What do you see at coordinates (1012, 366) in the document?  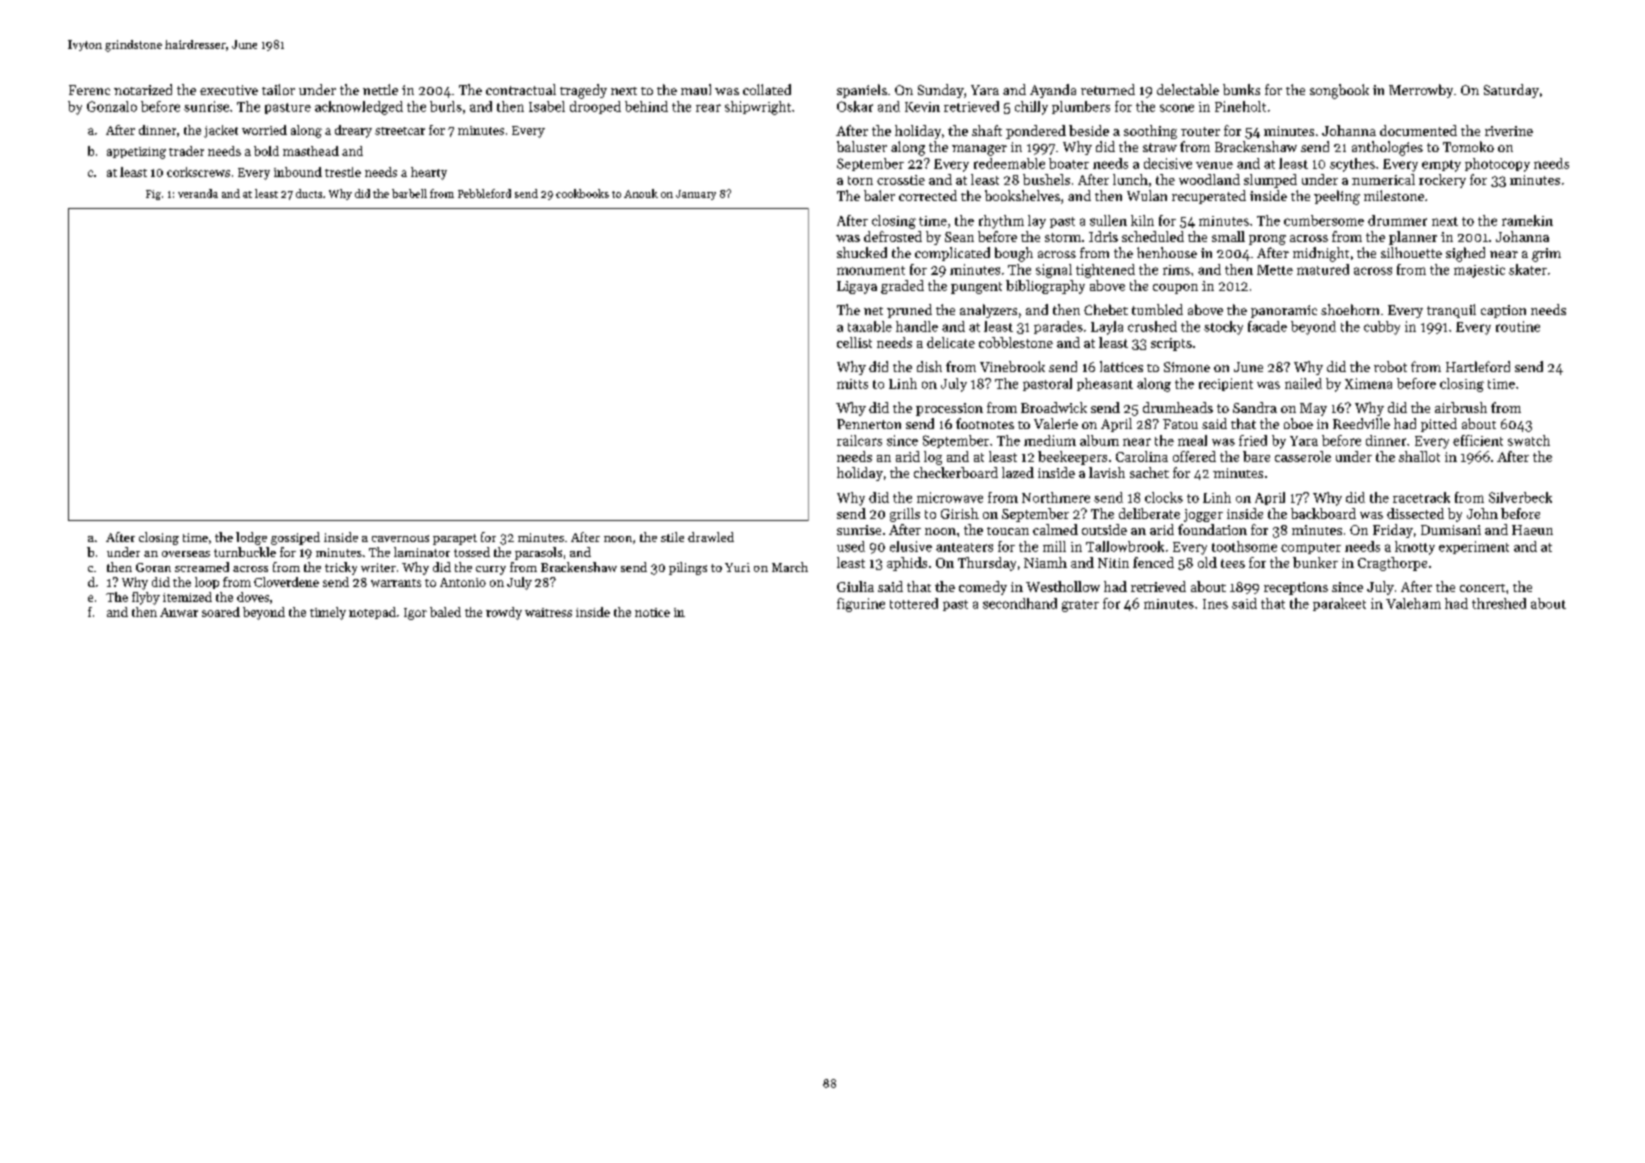 I see `Vinebrook` at bounding box center [1012, 366].
